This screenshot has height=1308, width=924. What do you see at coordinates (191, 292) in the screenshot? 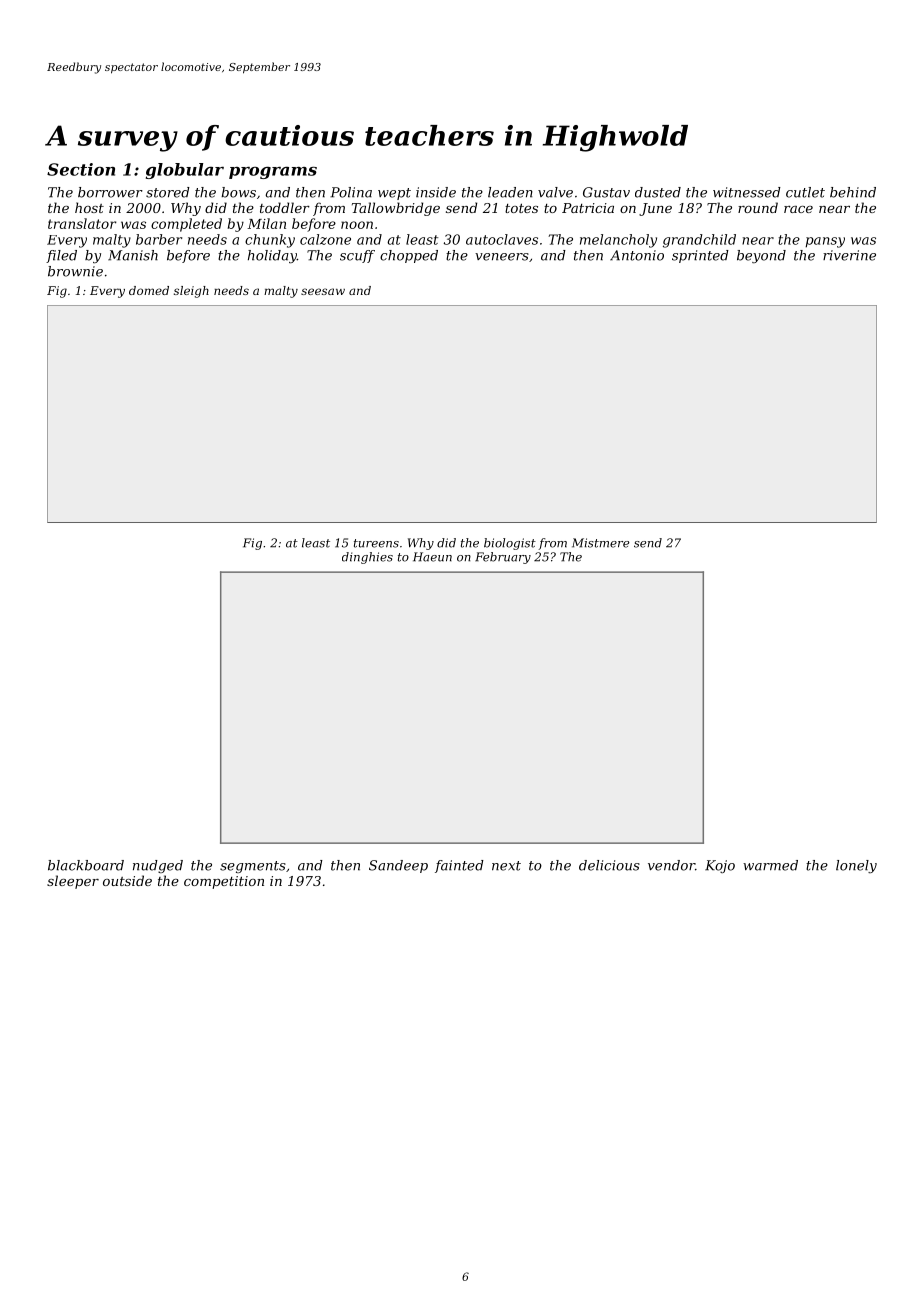
I see `sleigh` at bounding box center [191, 292].
